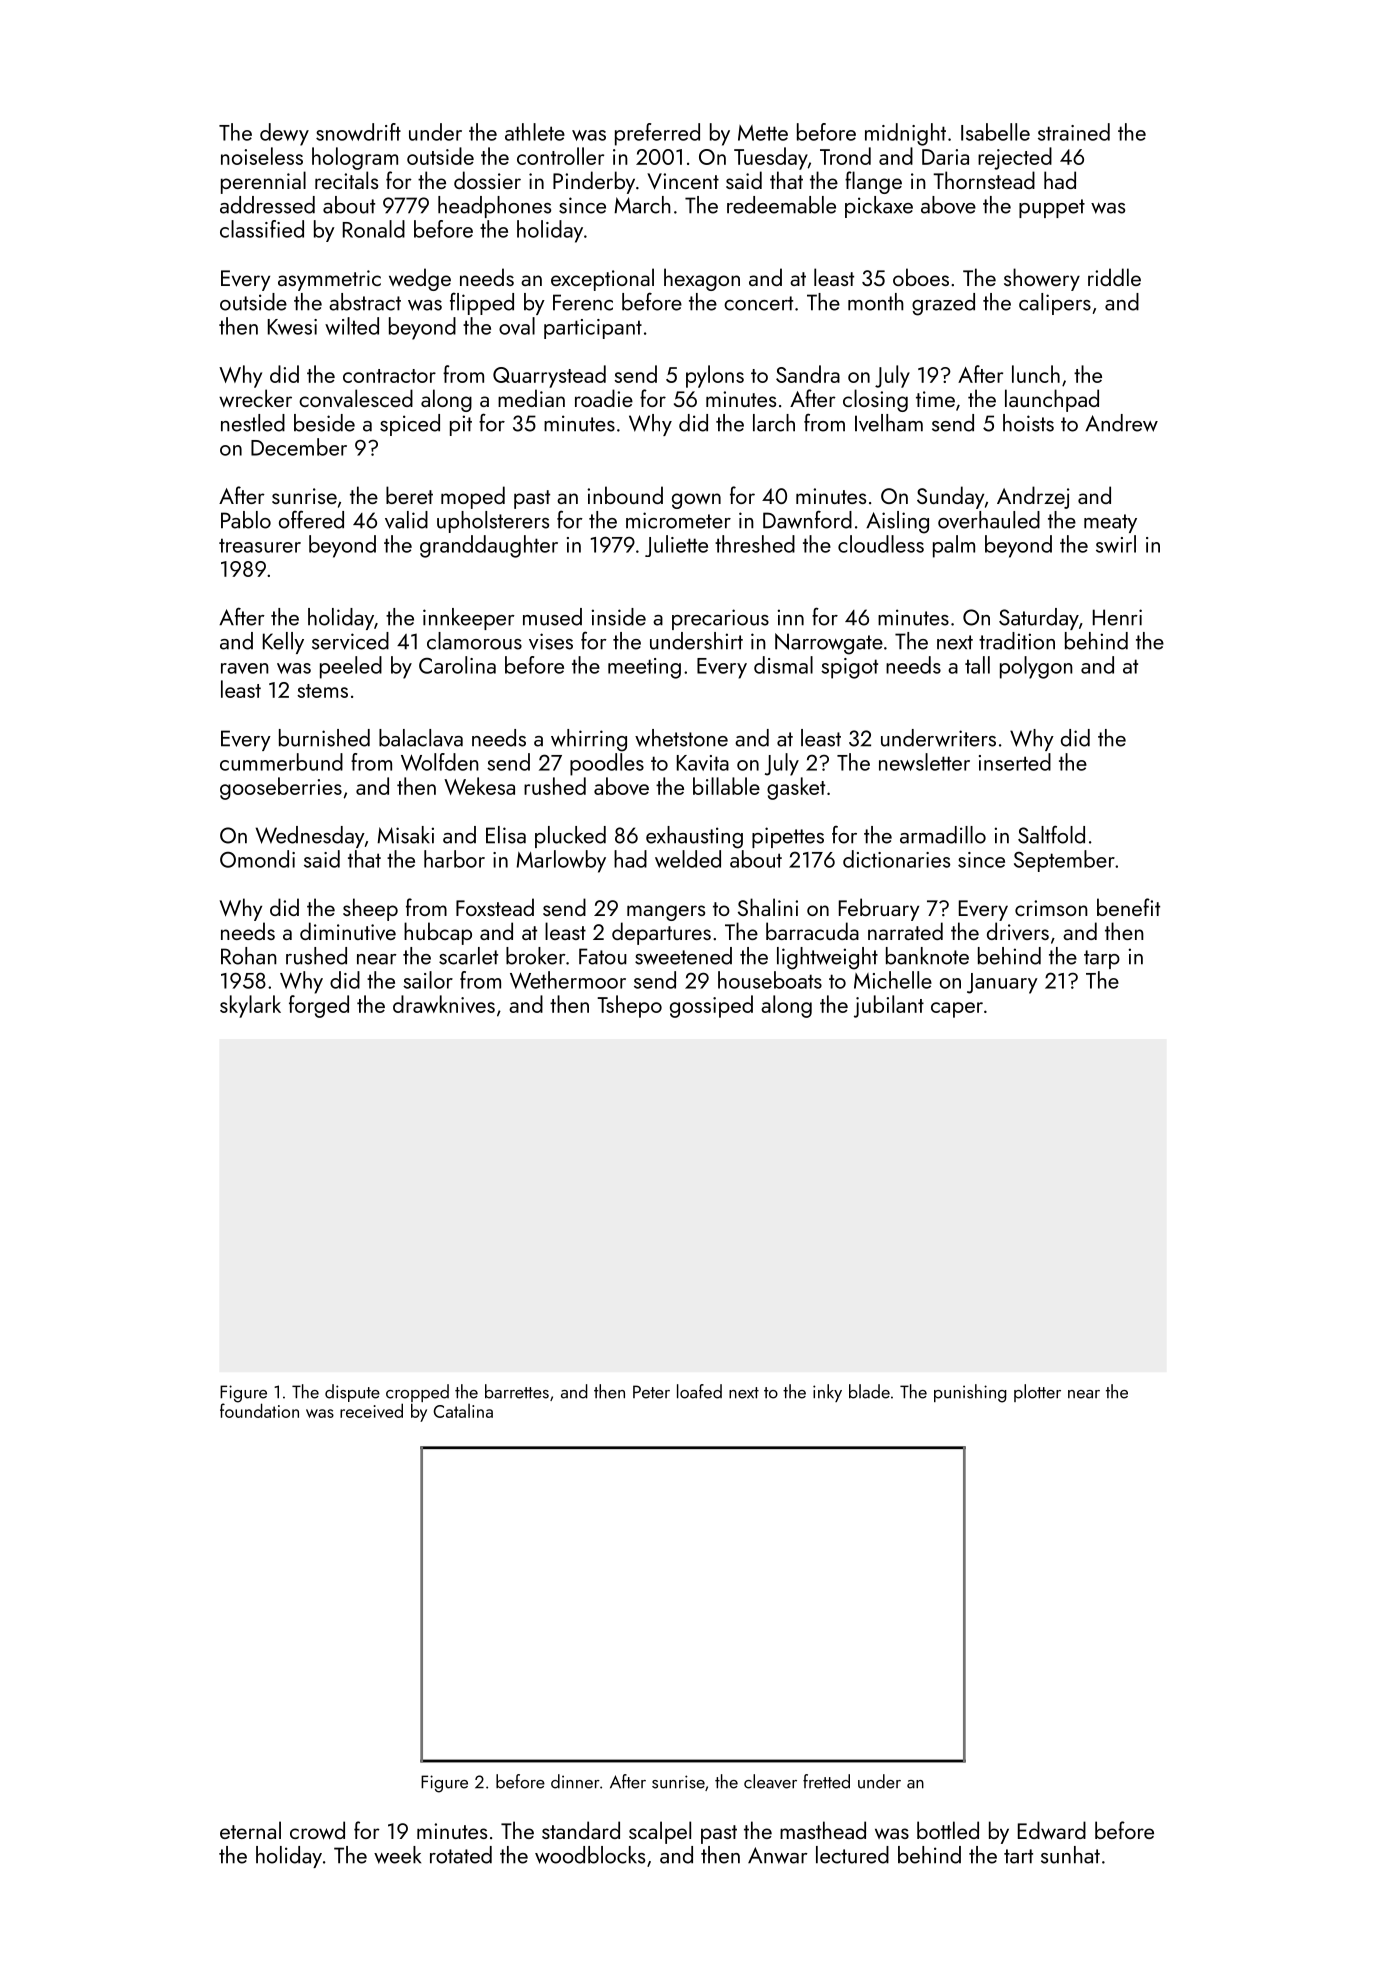  I want to click on addressed, so click(267, 205).
